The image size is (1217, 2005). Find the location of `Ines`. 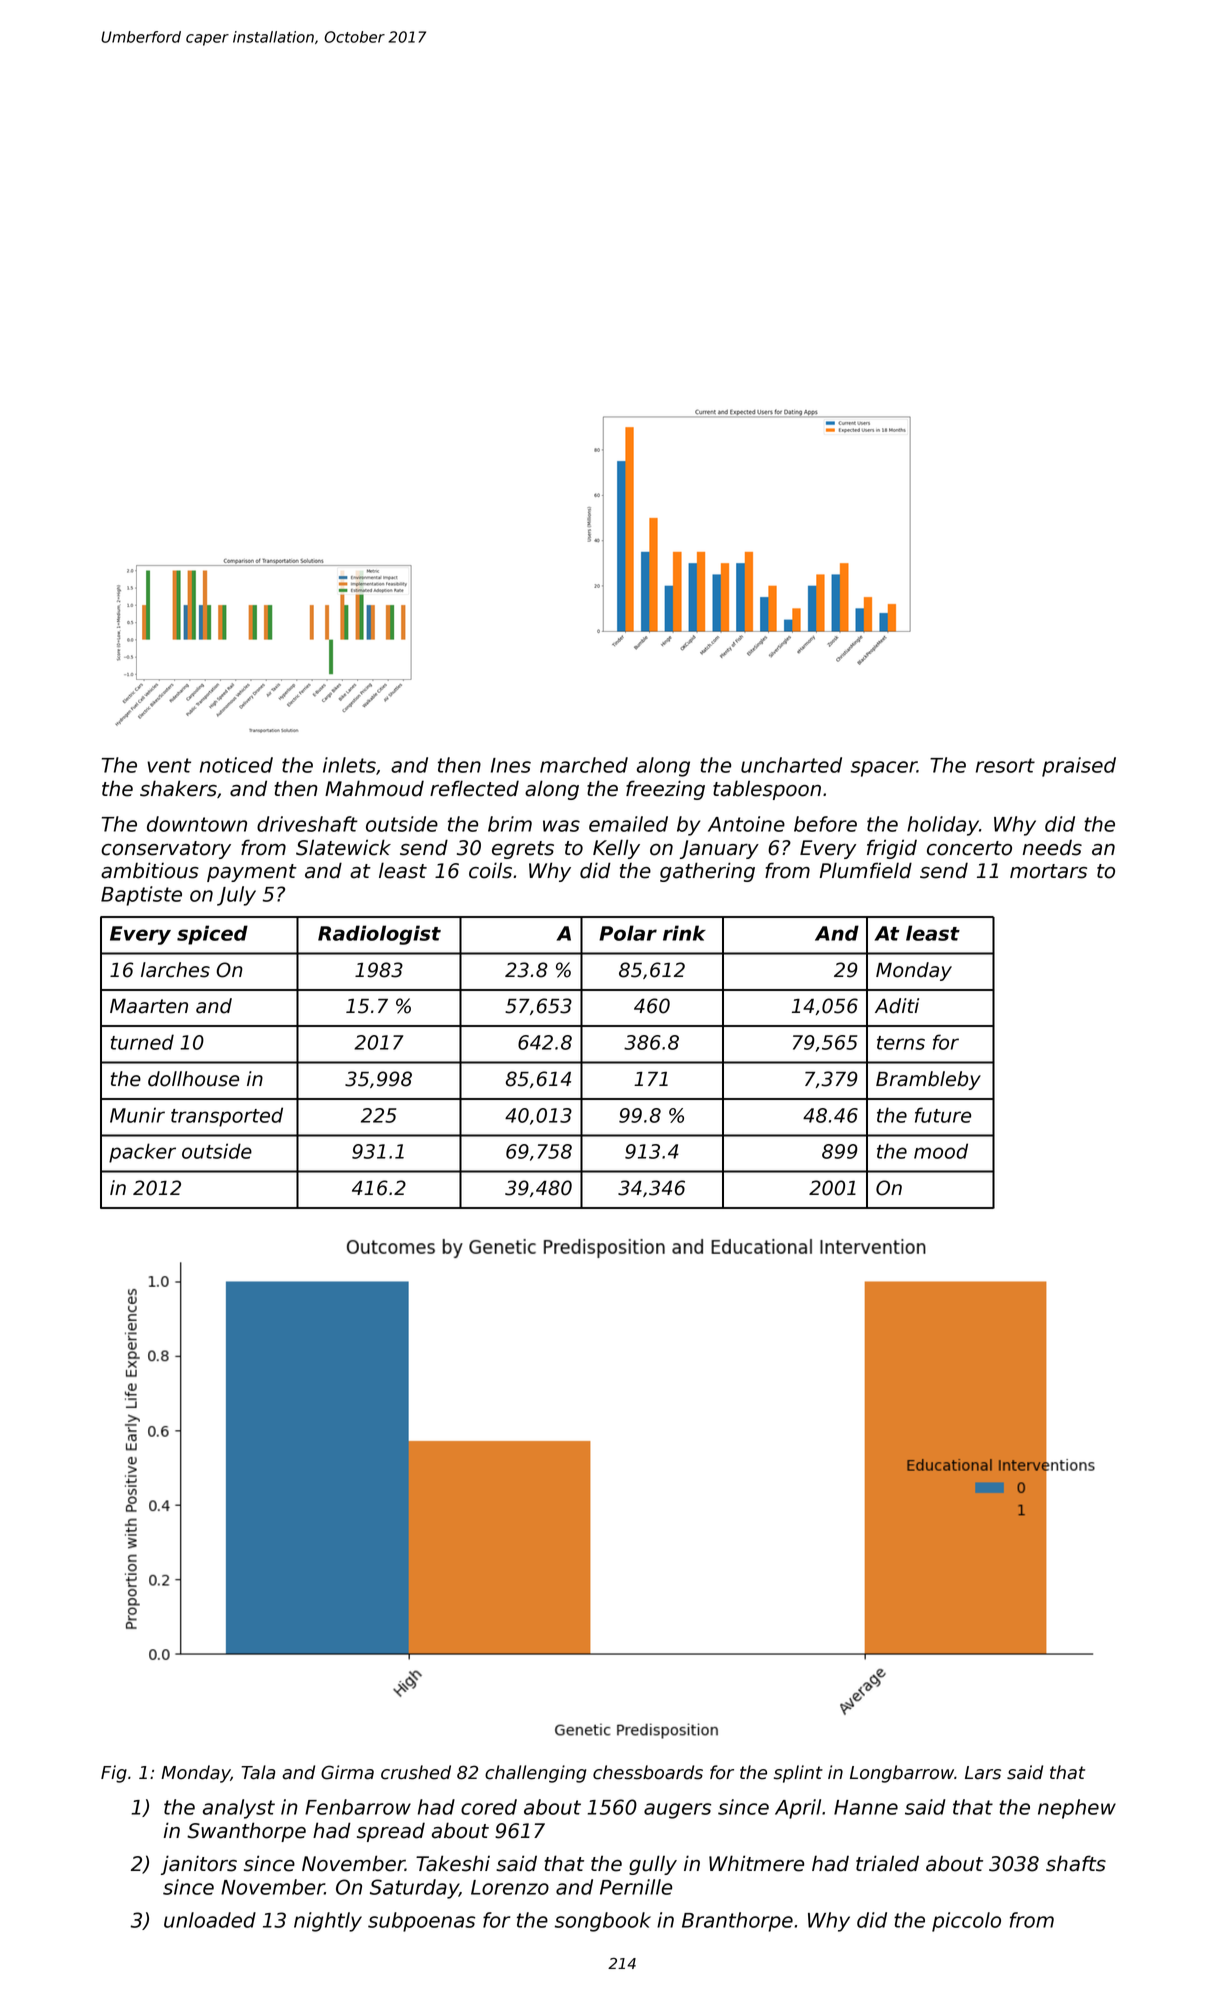

Ines is located at coordinates (511, 765).
